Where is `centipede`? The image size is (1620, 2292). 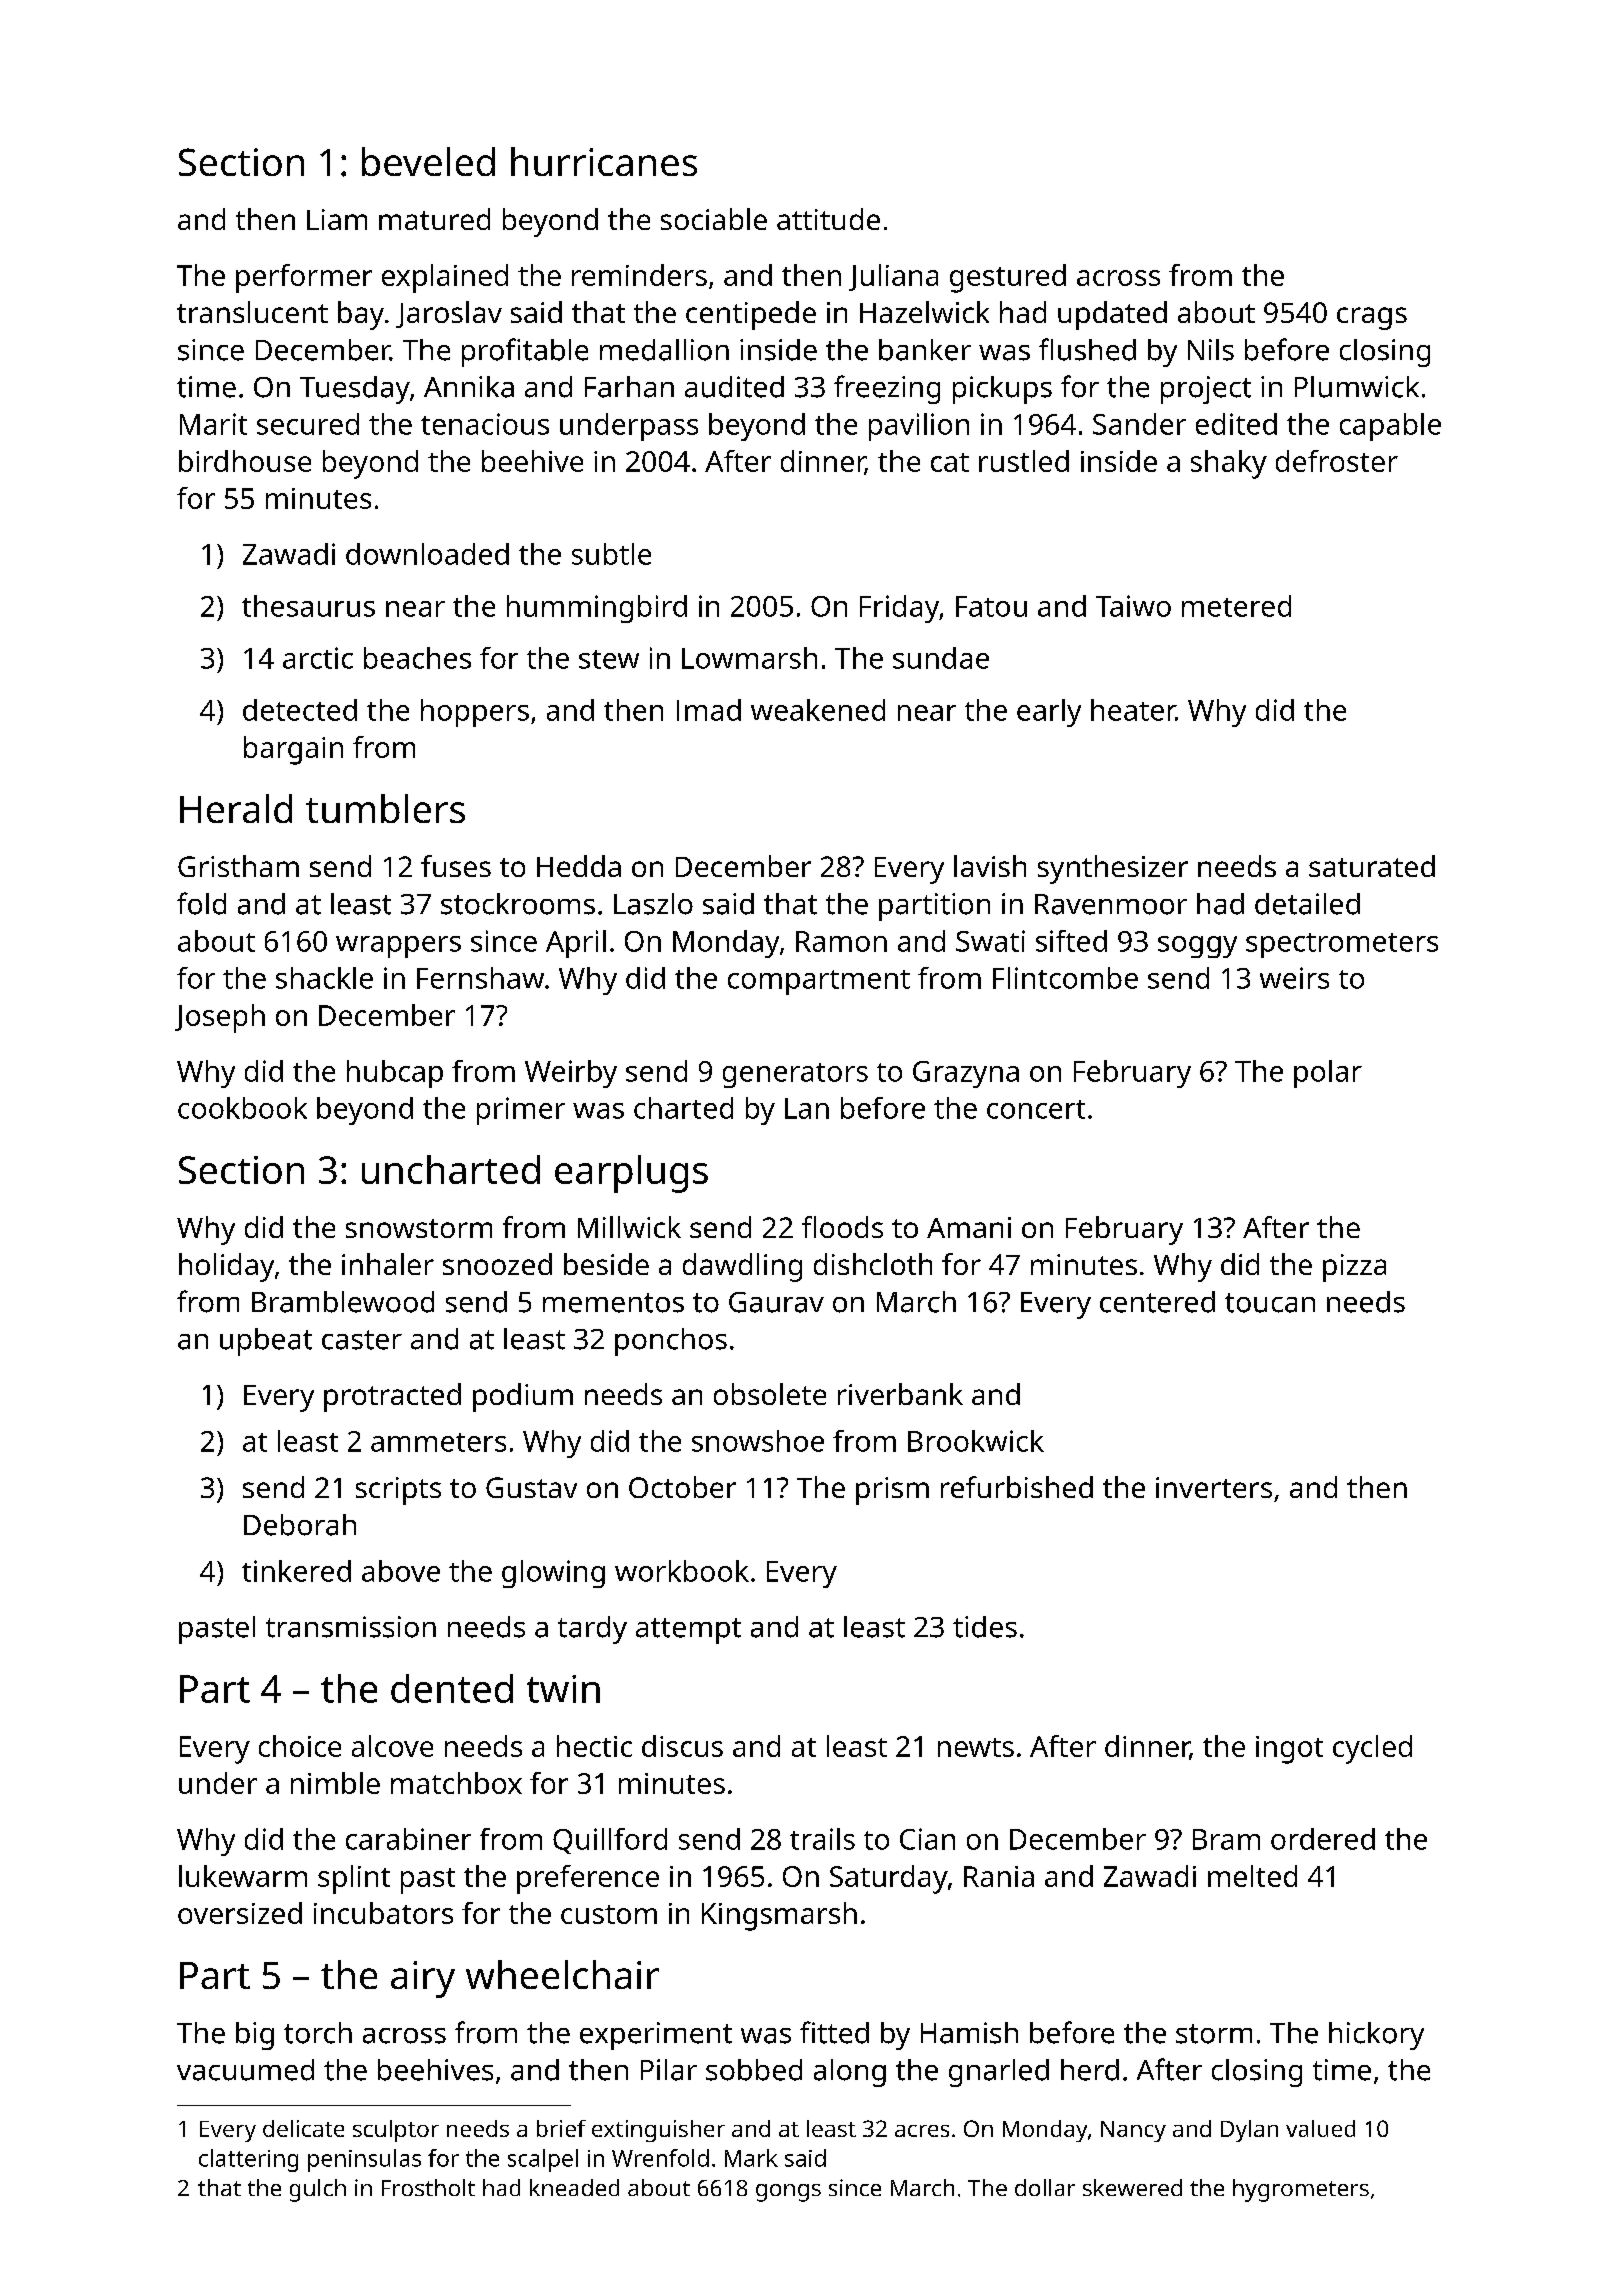 centipede is located at coordinates (751, 315).
